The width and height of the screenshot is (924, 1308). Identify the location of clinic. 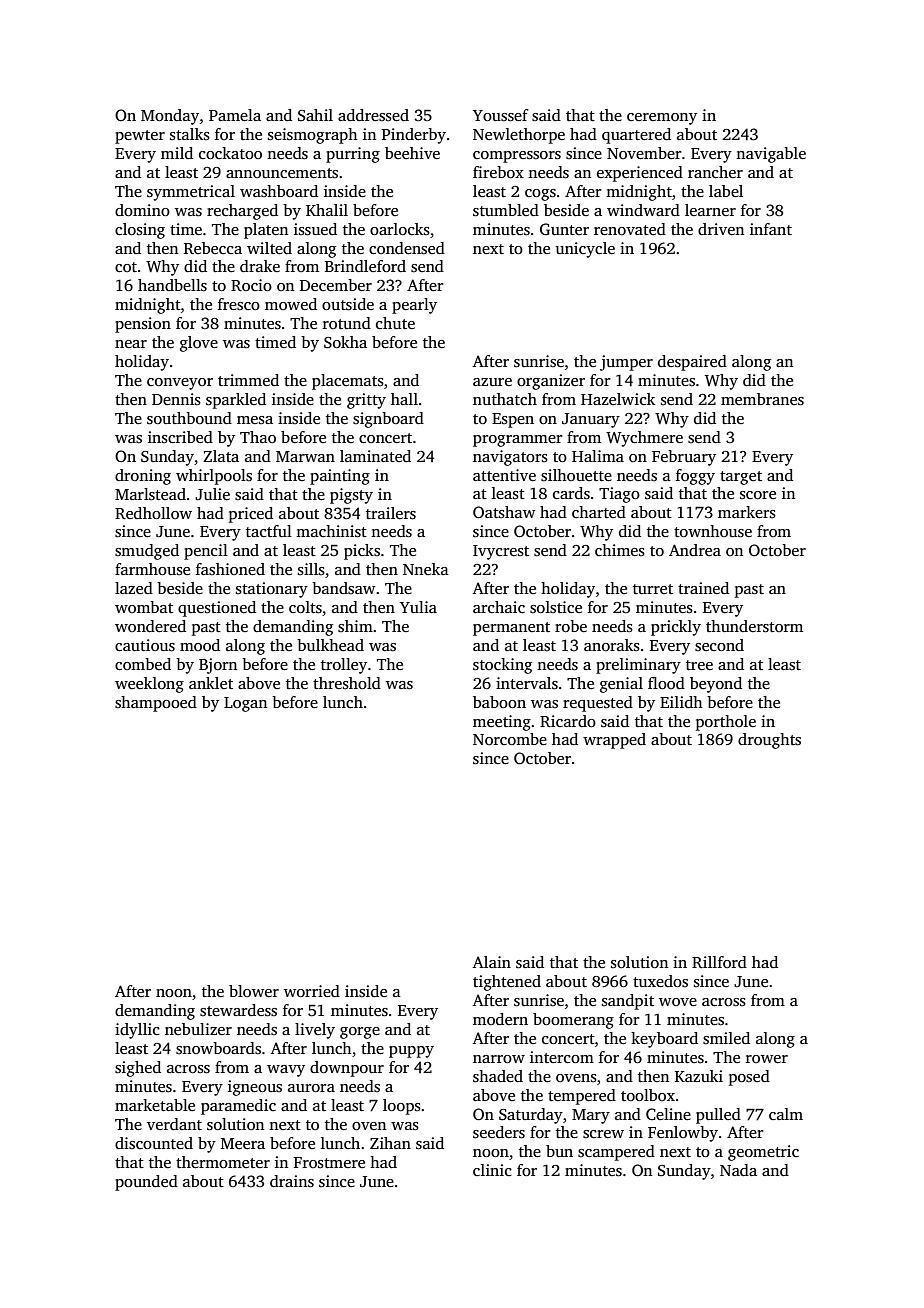
(492, 1170).
